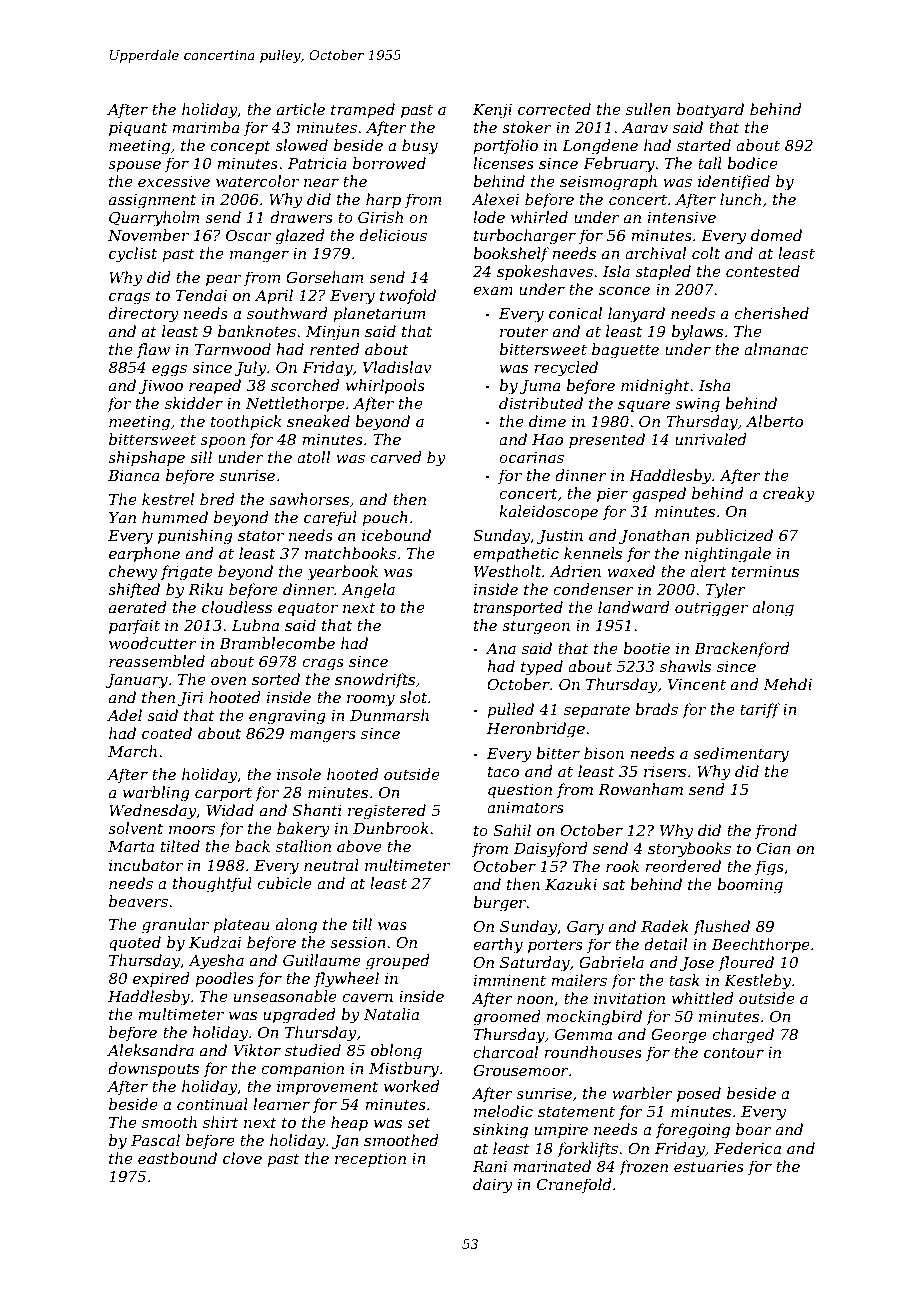 The image size is (924, 1308). I want to click on Jiri, so click(190, 699).
